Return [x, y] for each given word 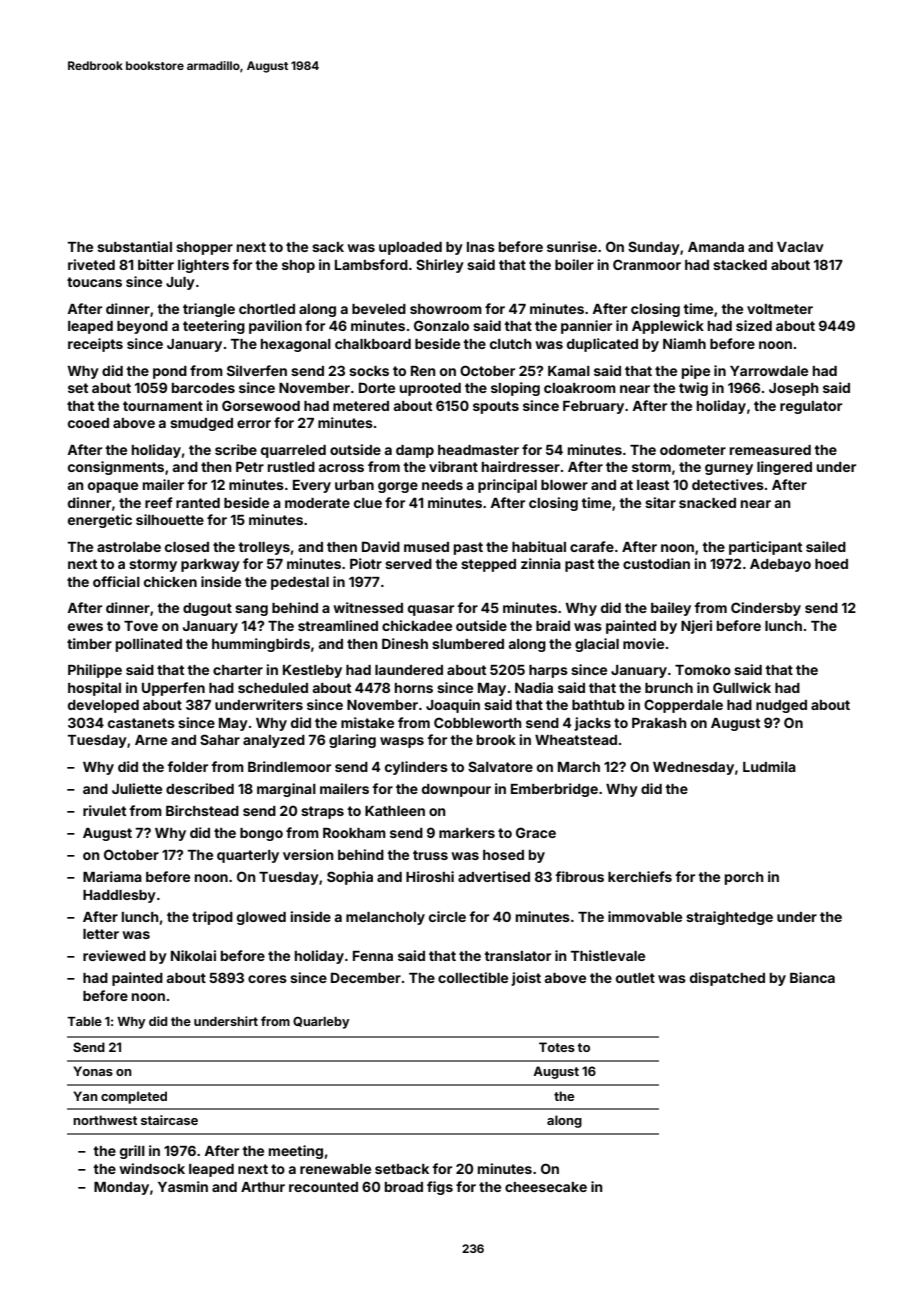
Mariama [112, 876]
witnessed [368, 607]
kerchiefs [640, 876]
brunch [669, 688]
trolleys [264, 548]
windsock [152, 1168]
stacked [740, 265]
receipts [95, 345]
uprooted [430, 389]
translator [517, 956]
